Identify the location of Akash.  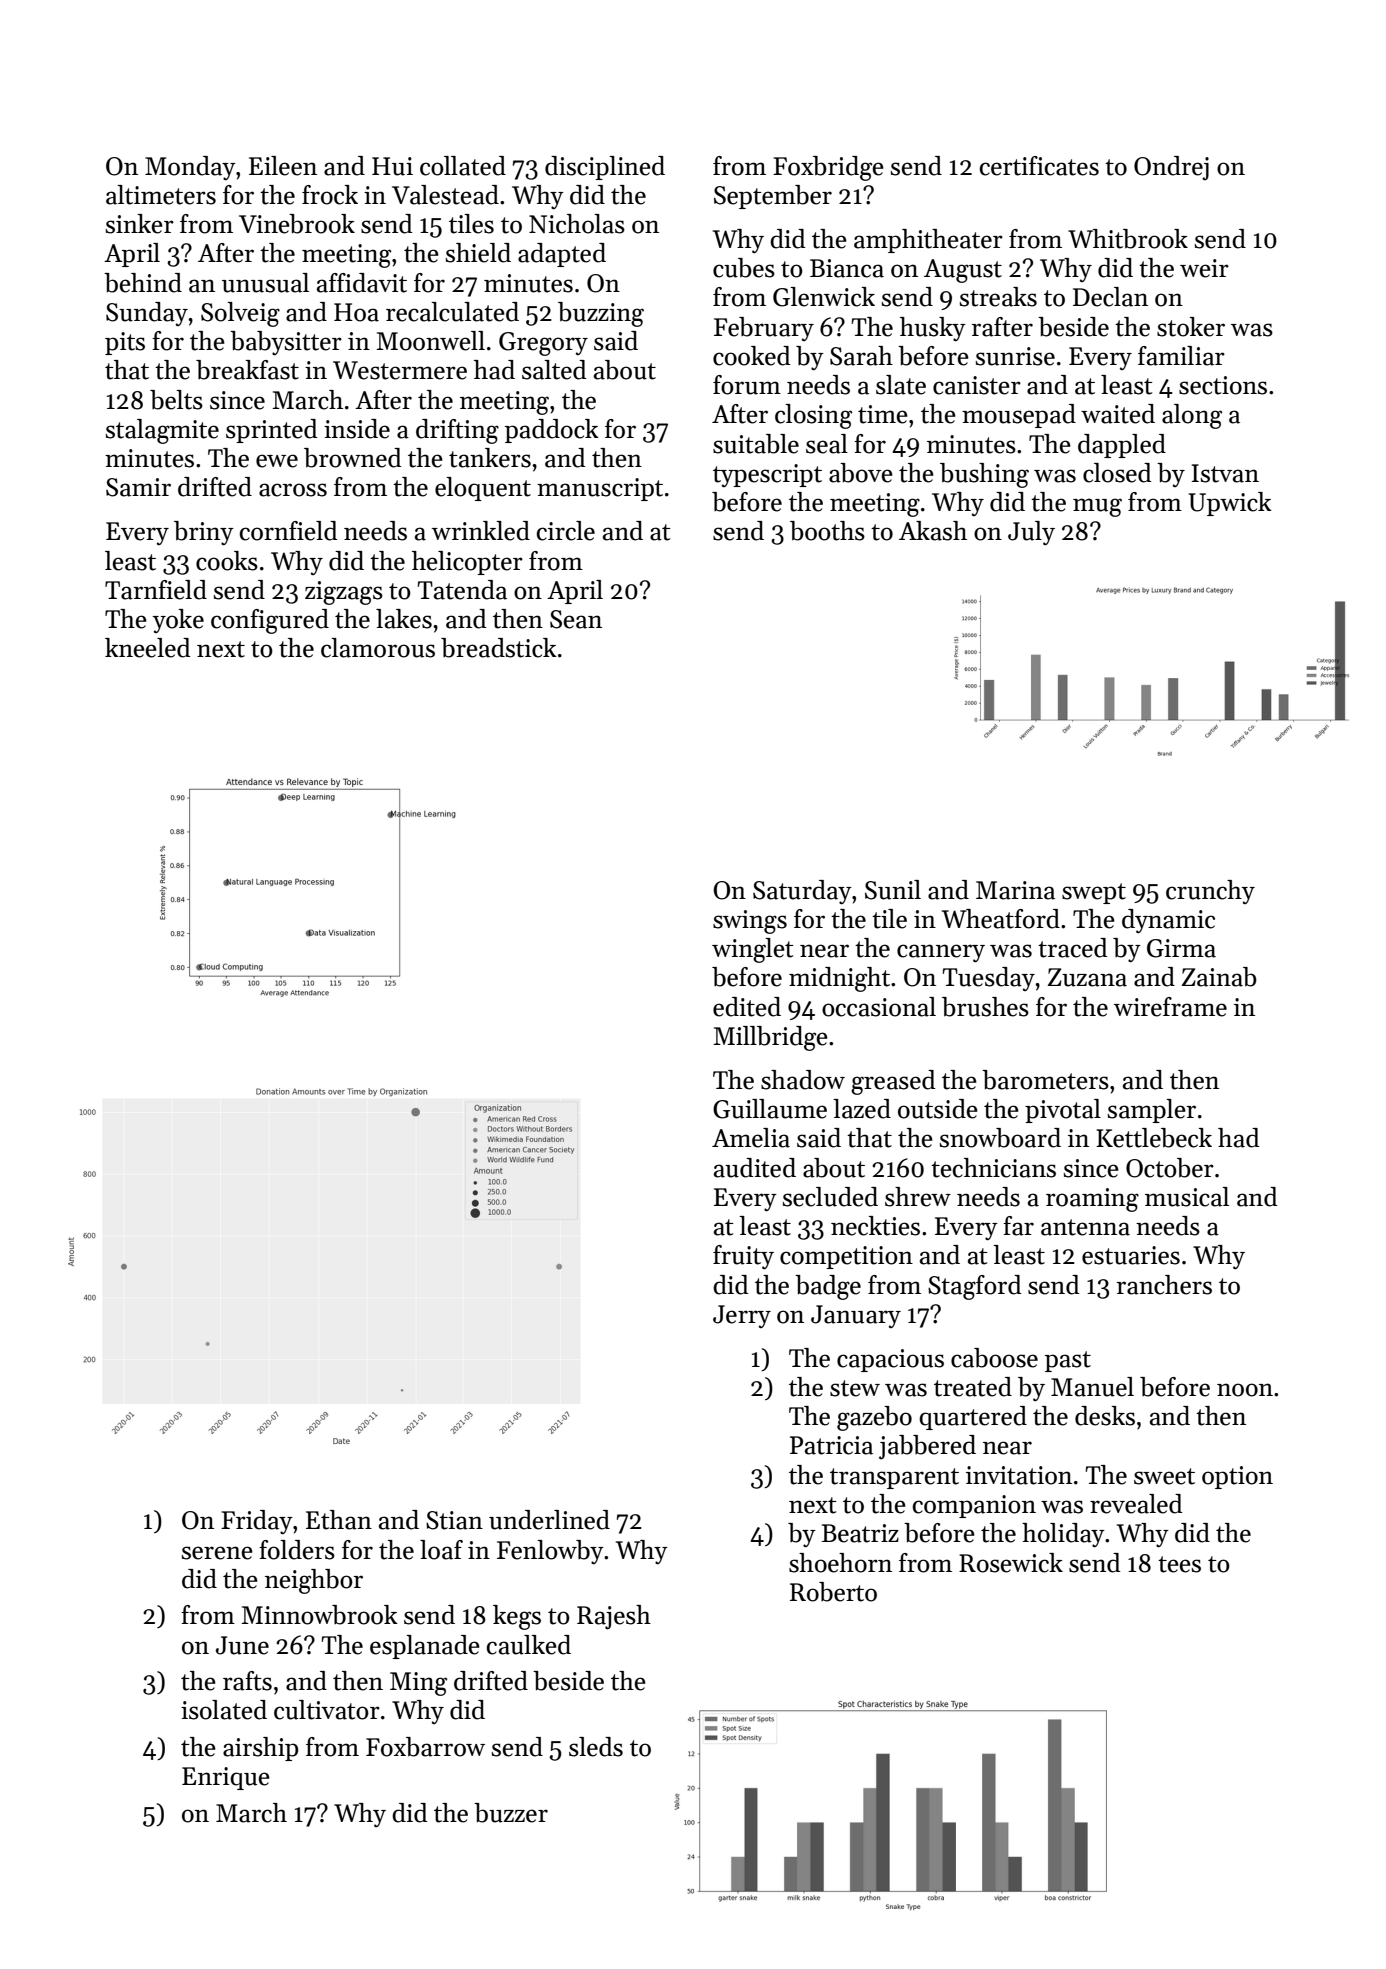
(933, 531).
